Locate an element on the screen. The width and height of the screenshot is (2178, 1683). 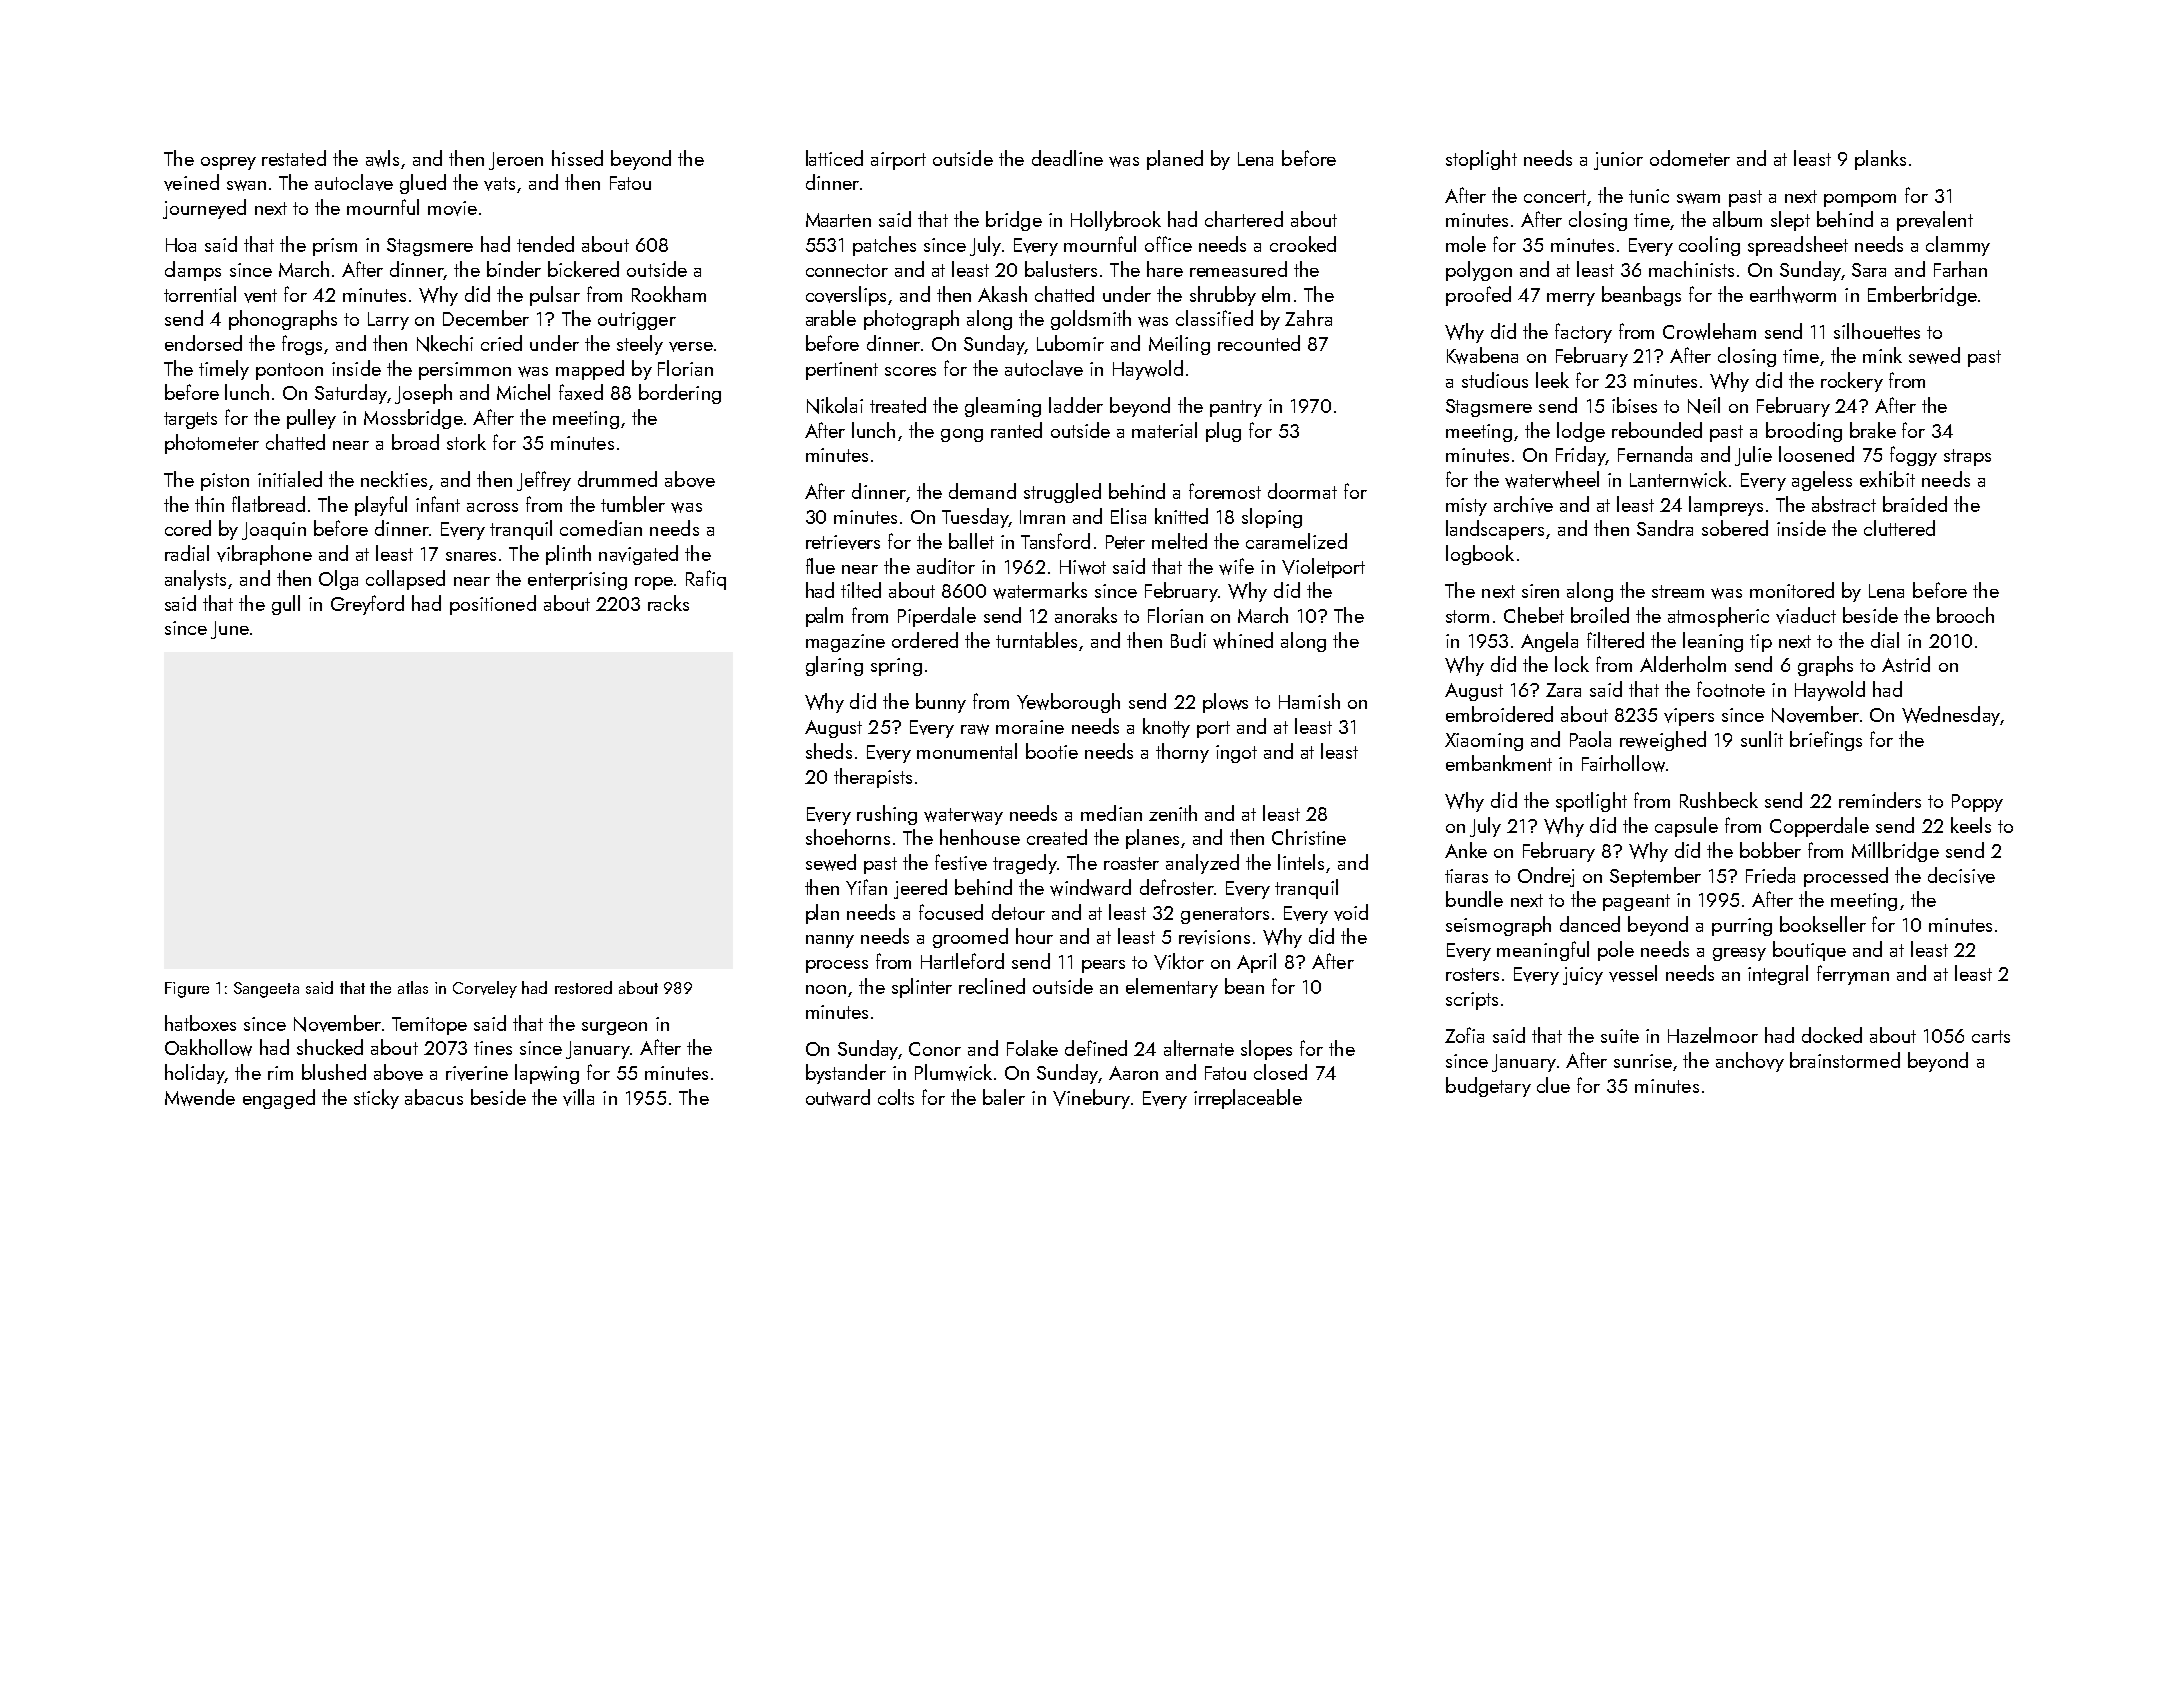
ingot is located at coordinates (1236, 754).
